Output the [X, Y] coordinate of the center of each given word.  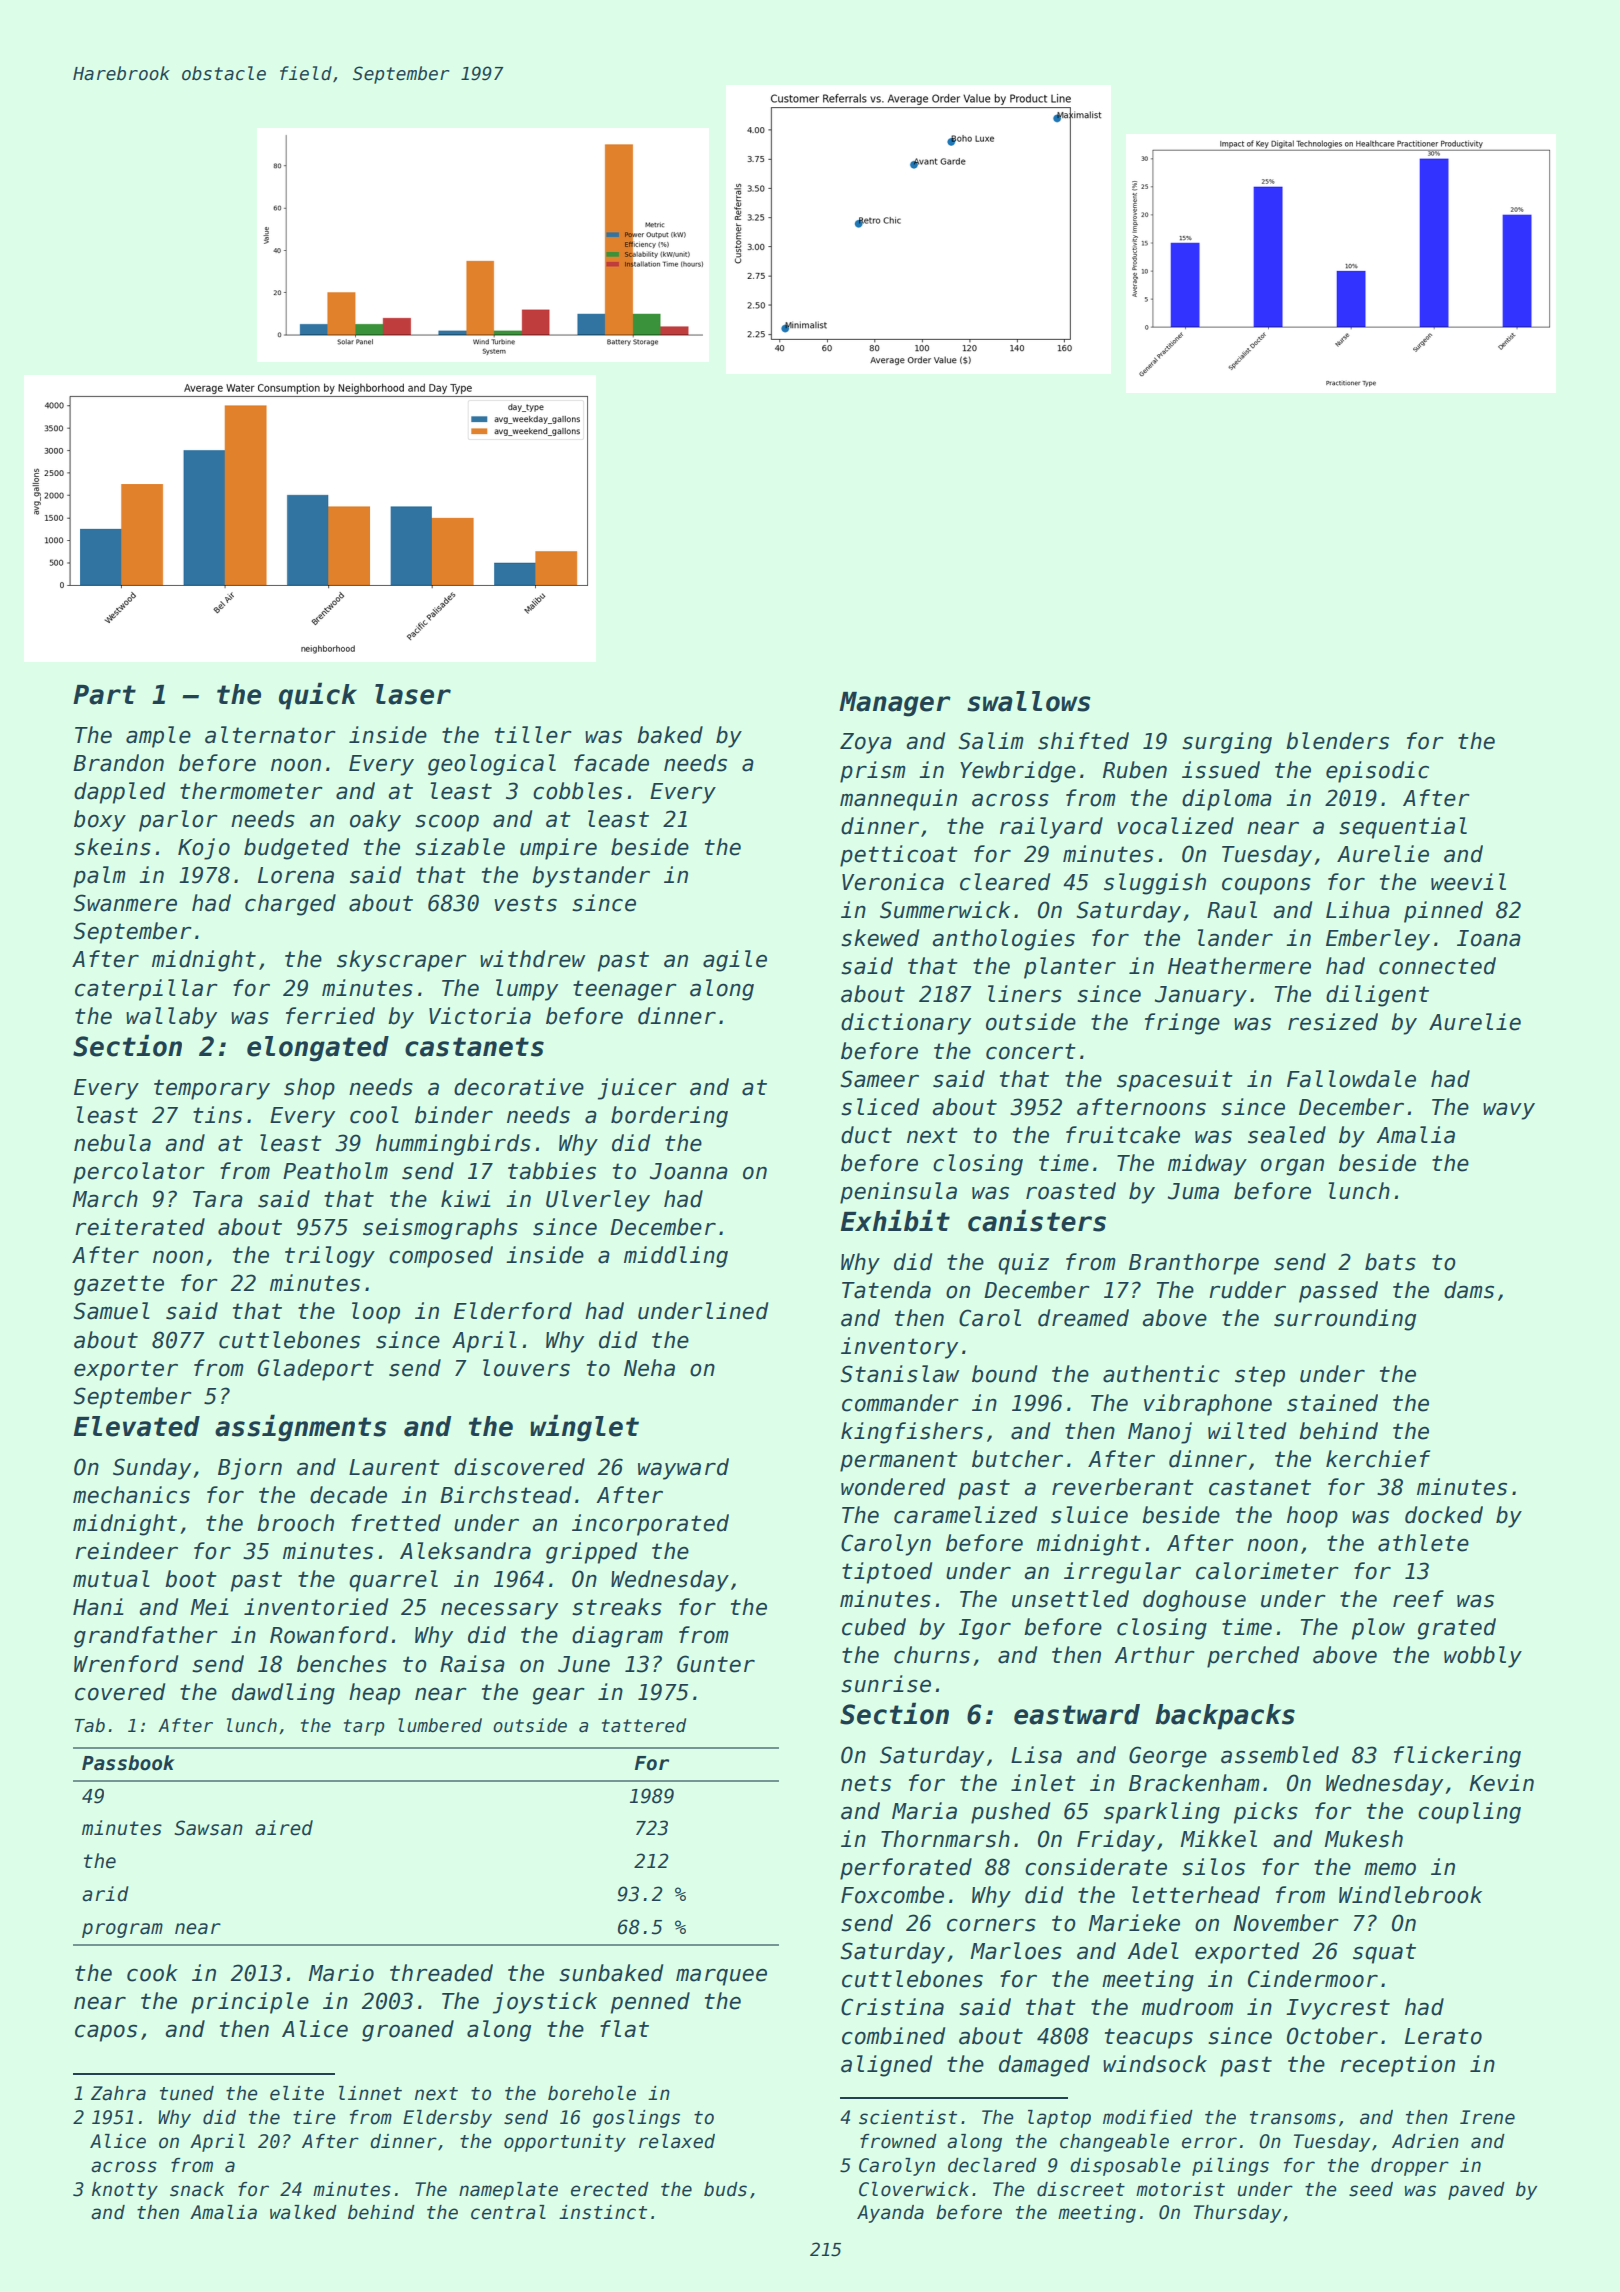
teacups [1149, 2038]
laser [413, 694]
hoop [1312, 1517]
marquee [721, 1977]
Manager [895, 704]
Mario [341, 1973]
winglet [585, 1428]
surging [1227, 743]
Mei [210, 1607]
